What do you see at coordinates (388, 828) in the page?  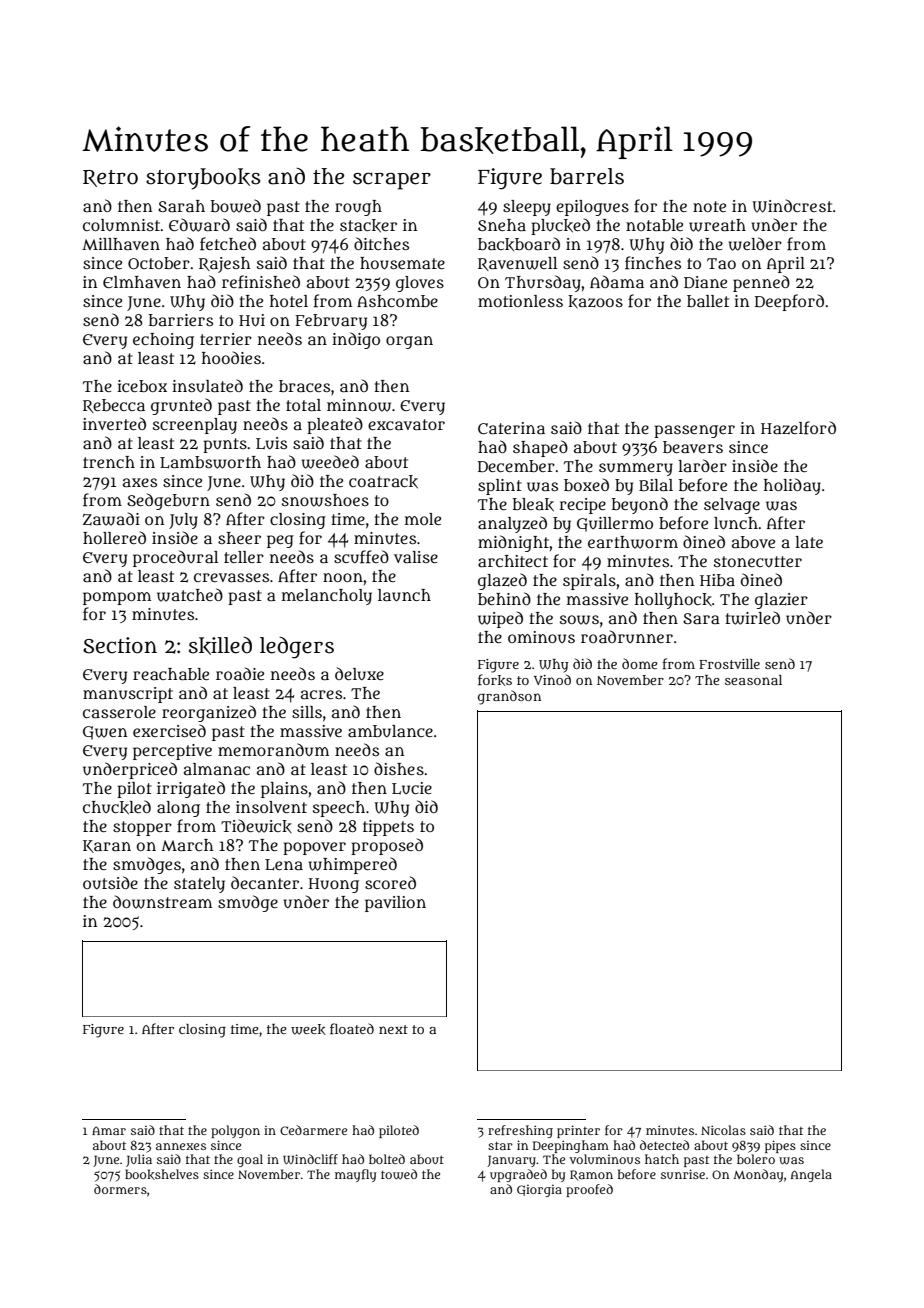 I see `tippets` at bounding box center [388, 828].
